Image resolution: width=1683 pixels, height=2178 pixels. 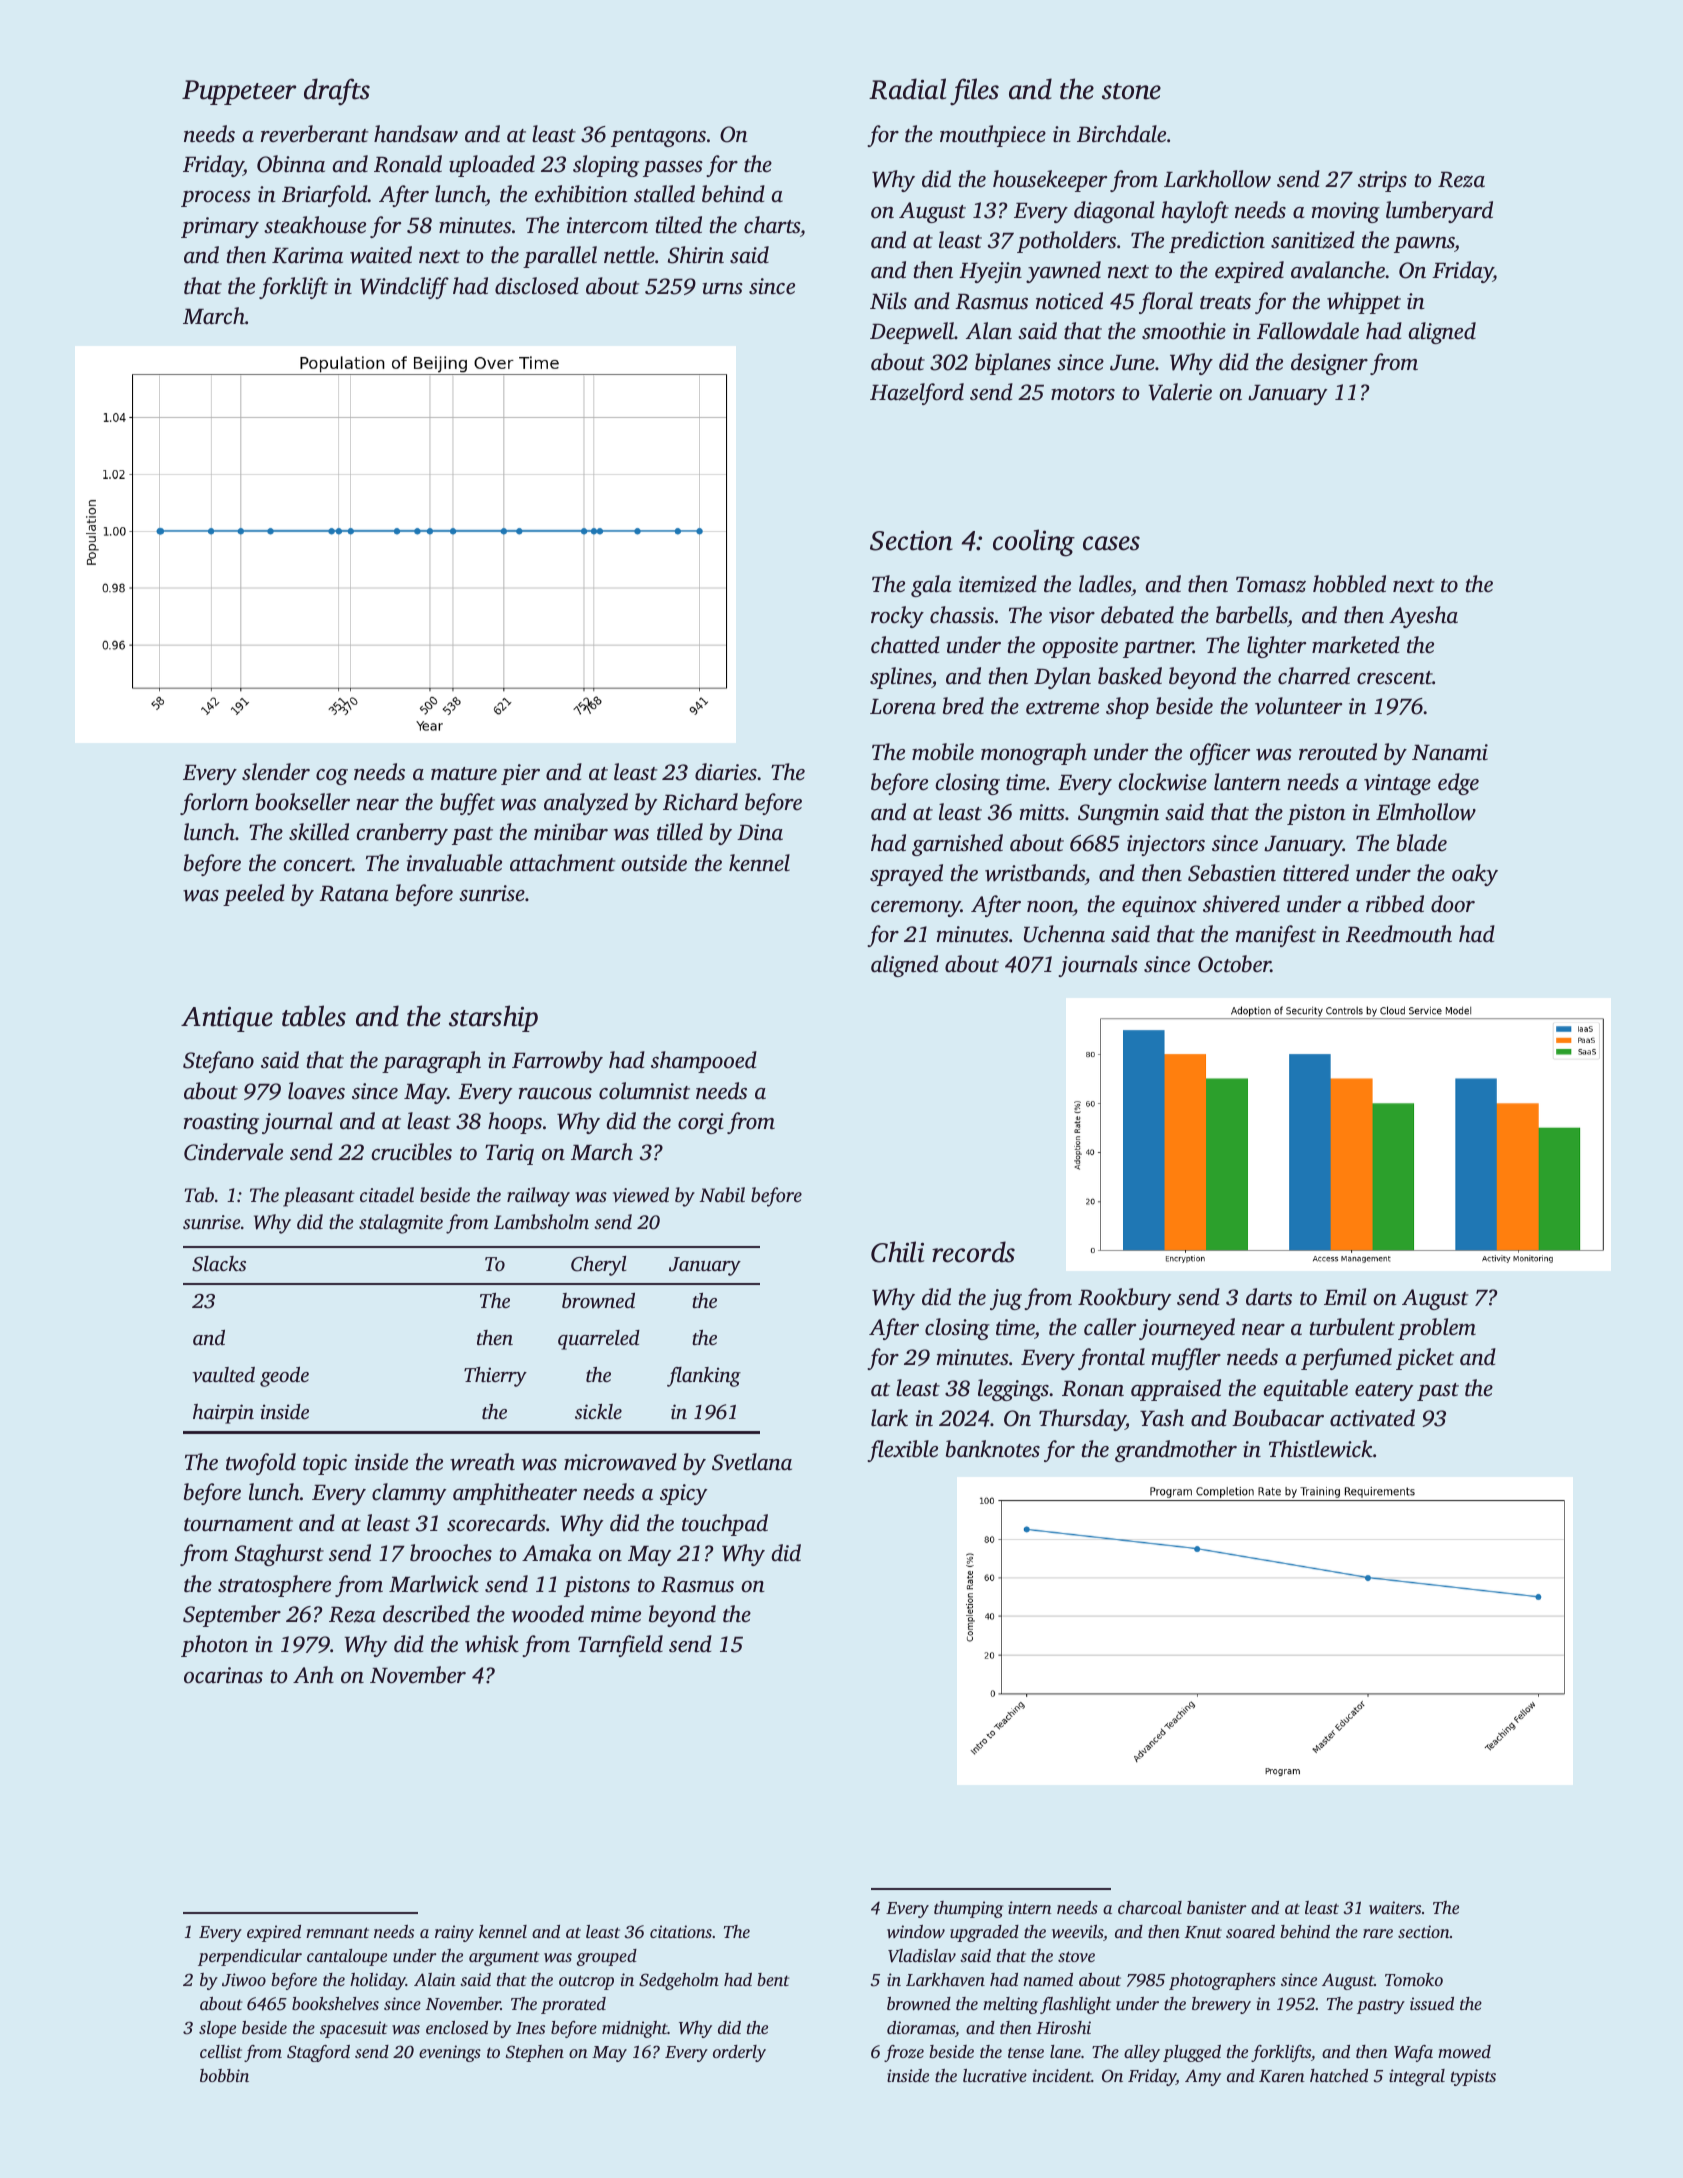 I want to click on Emil, so click(x=1345, y=1297).
